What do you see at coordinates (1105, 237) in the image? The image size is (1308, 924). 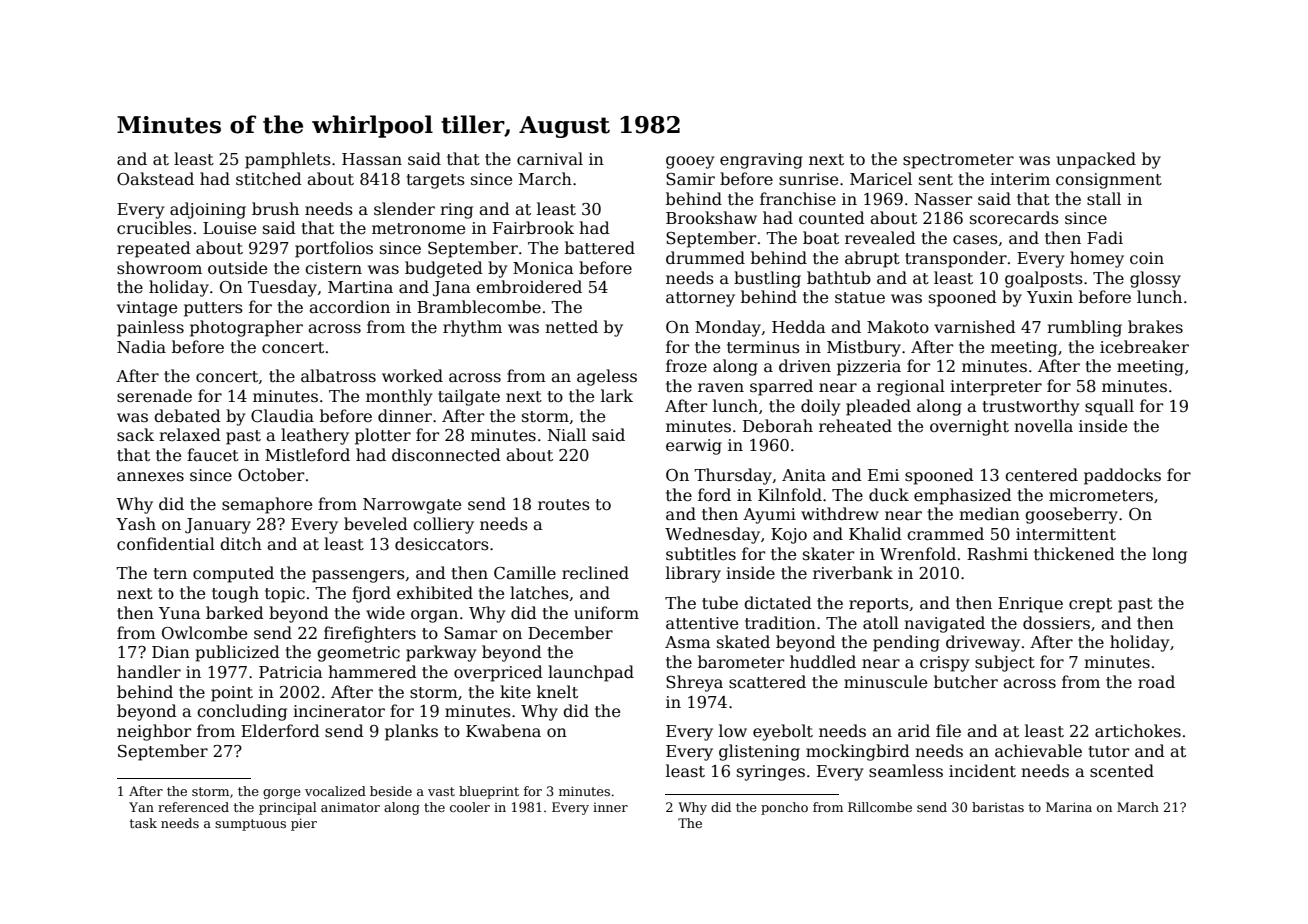 I see `Fadi` at bounding box center [1105, 237].
